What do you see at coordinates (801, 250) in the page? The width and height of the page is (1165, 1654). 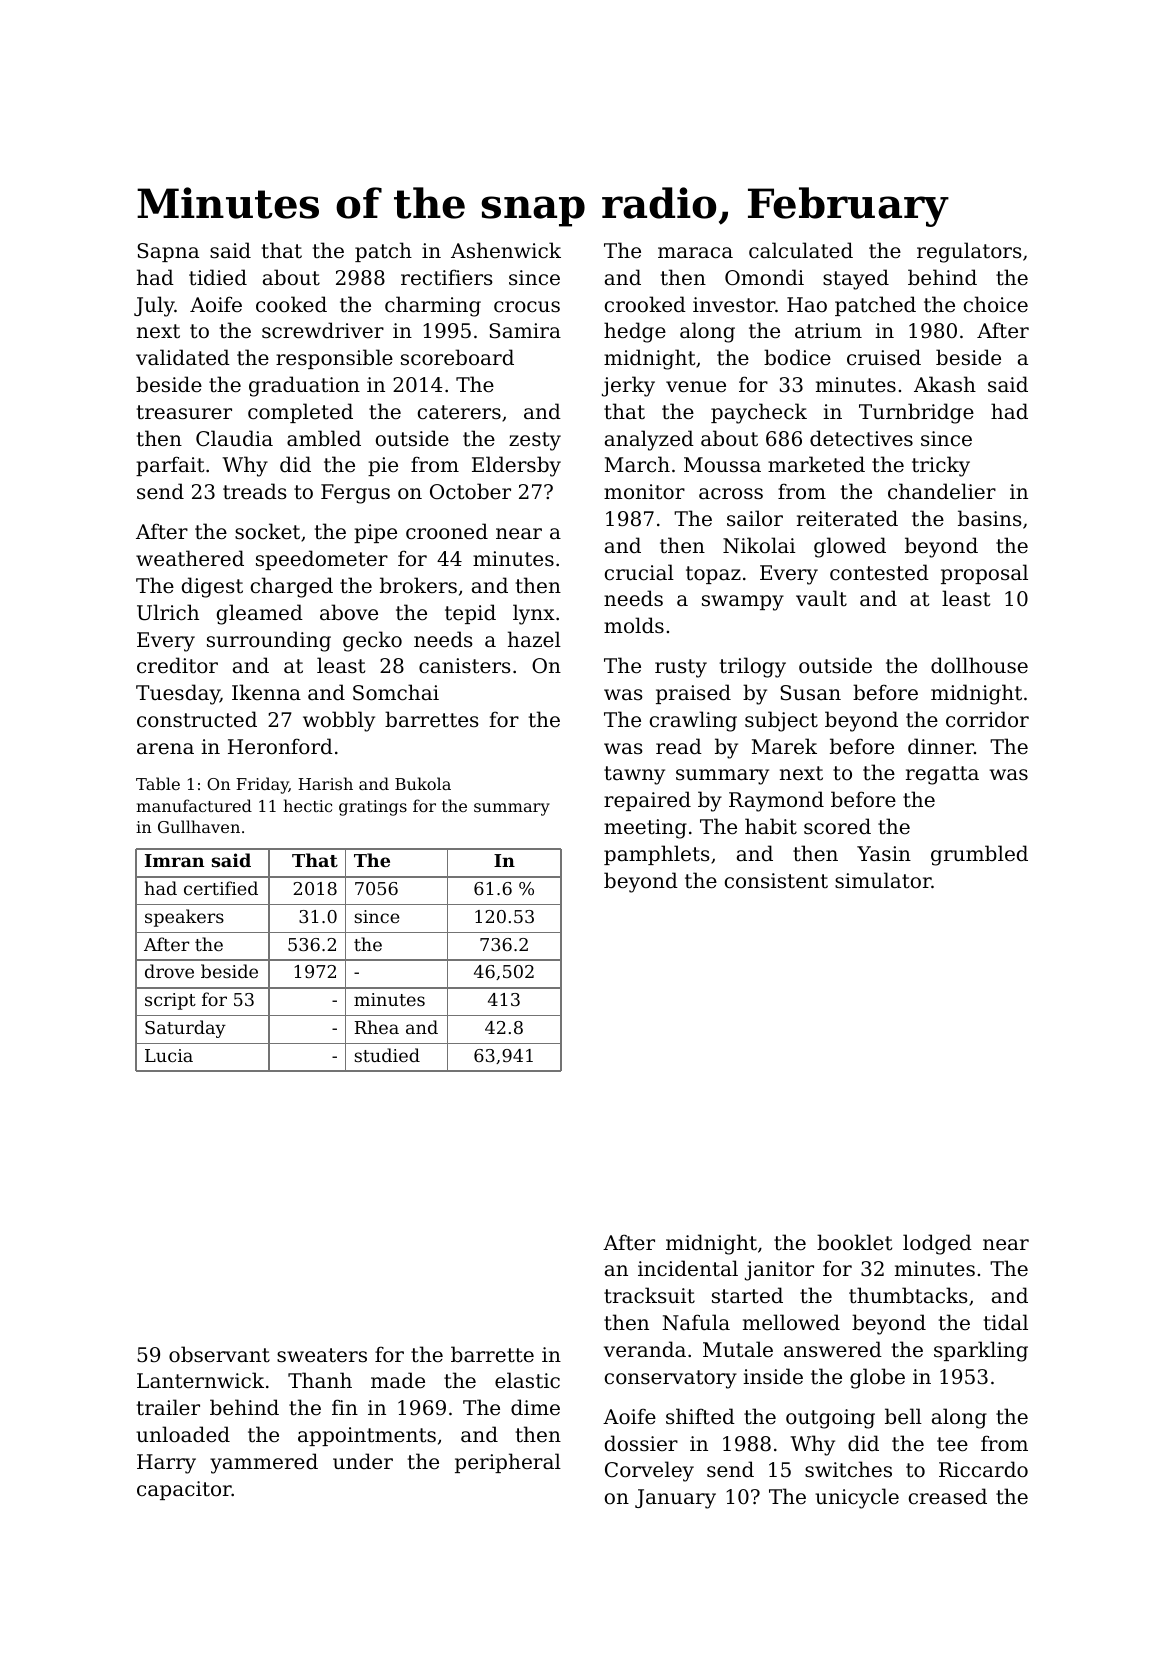 I see `calculated` at bounding box center [801, 250].
